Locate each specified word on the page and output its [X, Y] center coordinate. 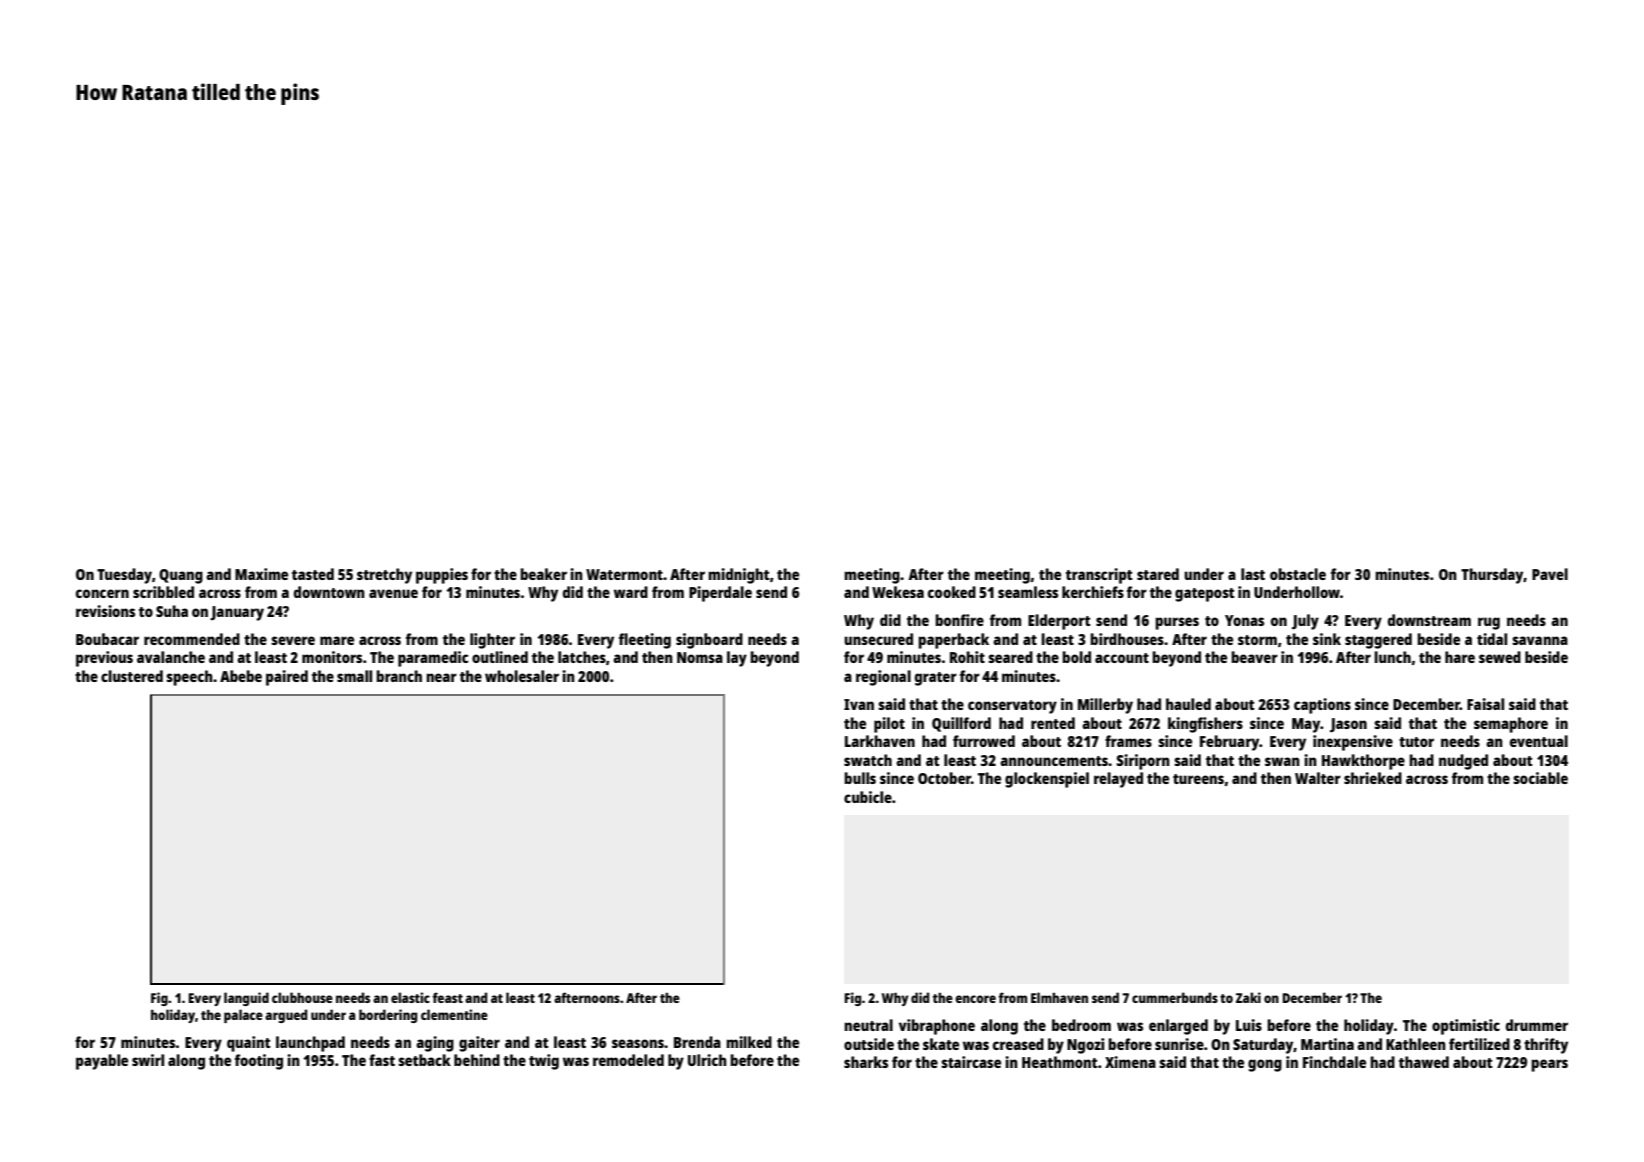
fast [382, 1060]
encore [975, 999]
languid [246, 999]
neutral [868, 1025]
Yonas [1244, 620]
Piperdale [720, 594]
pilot [889, 725]
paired [287, 678]
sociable [1540, 778]
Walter [1318, 778]
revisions [105, 611]
